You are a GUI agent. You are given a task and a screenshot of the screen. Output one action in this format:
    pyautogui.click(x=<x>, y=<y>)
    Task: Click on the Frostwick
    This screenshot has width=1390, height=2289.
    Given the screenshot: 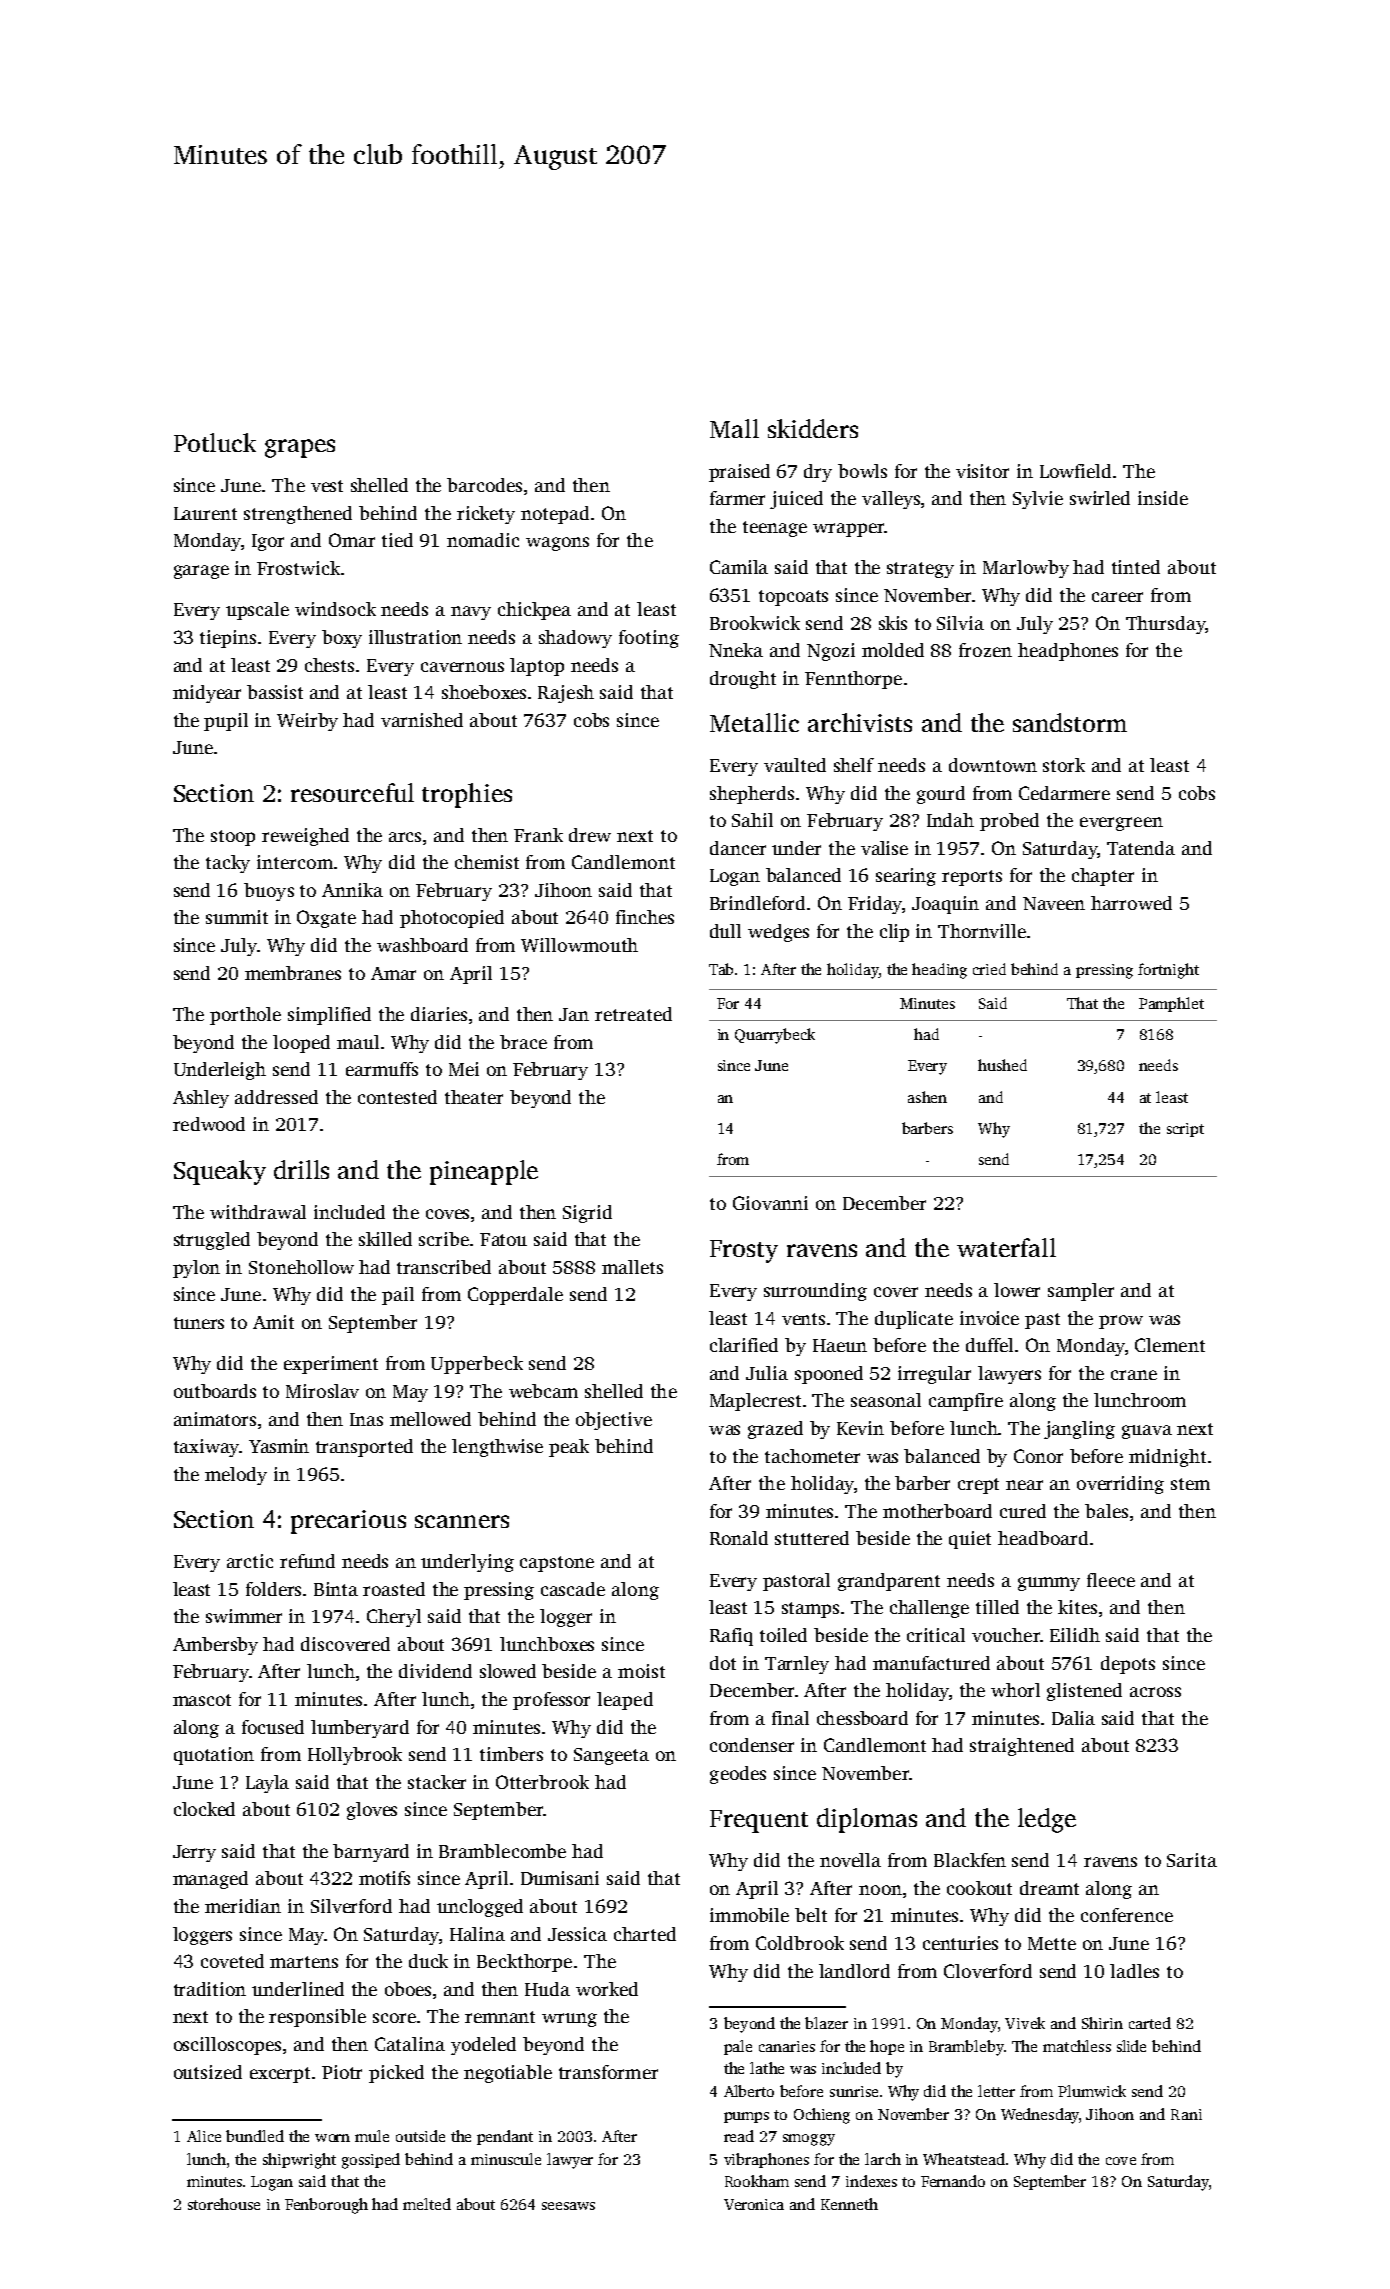 What is the action you would take?
    pyautogui.click(x=298, y=568)
